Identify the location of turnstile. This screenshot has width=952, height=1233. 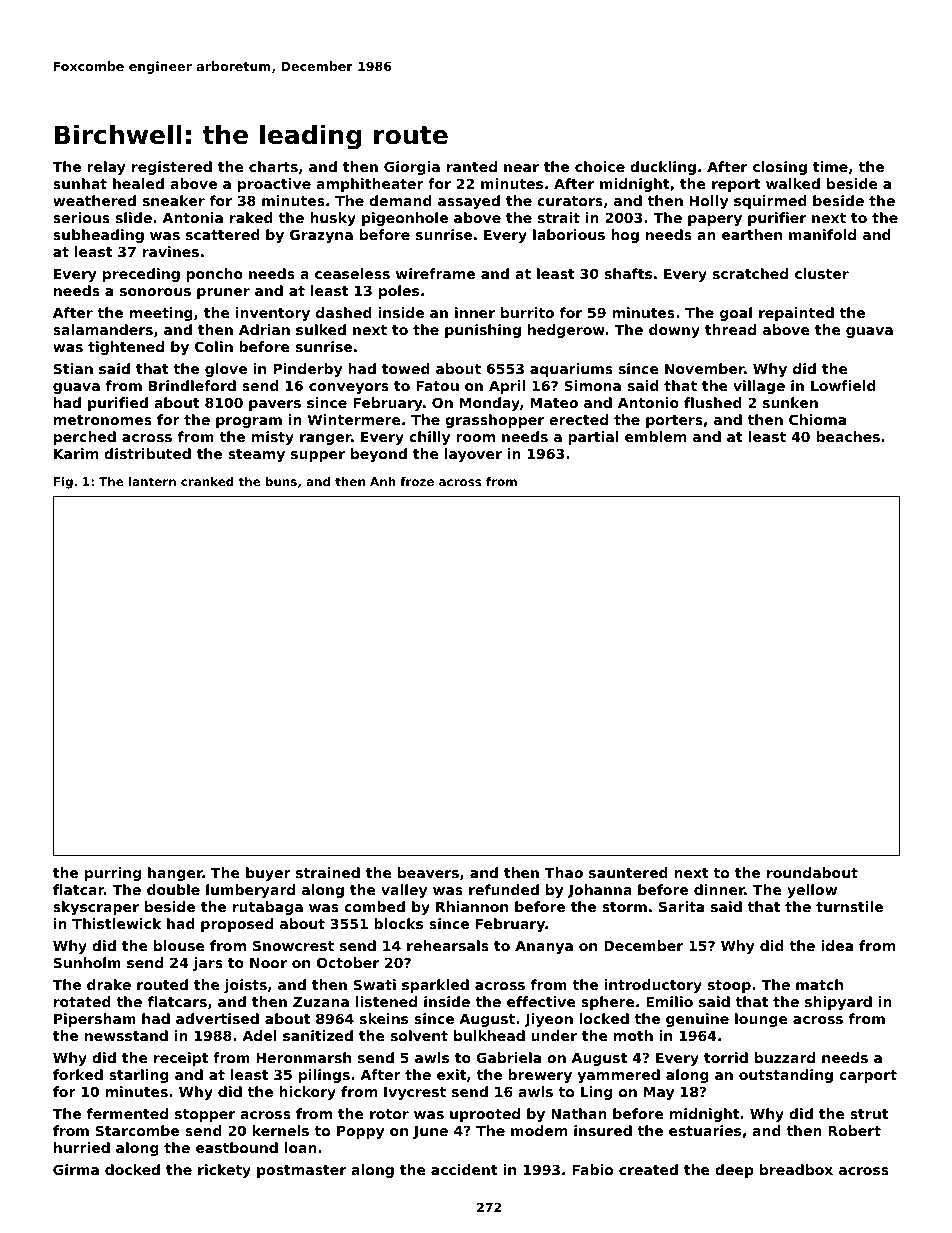
(849, 906).
